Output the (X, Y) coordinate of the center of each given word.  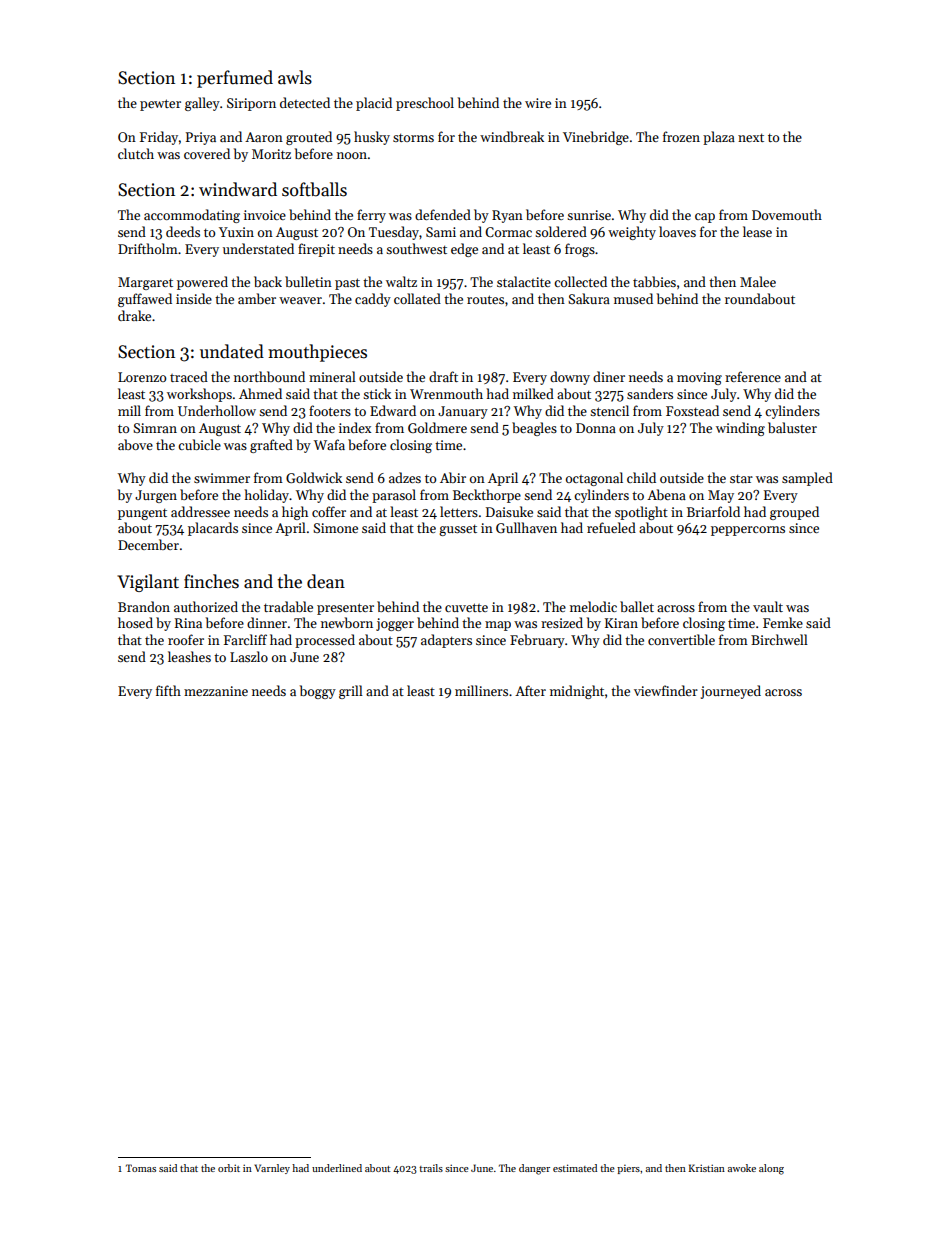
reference (753, 376)
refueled (611, 527)
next (751, 137)
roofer (186, 639)
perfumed (235, 79)
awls (295, 77)
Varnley (272, 1169)
